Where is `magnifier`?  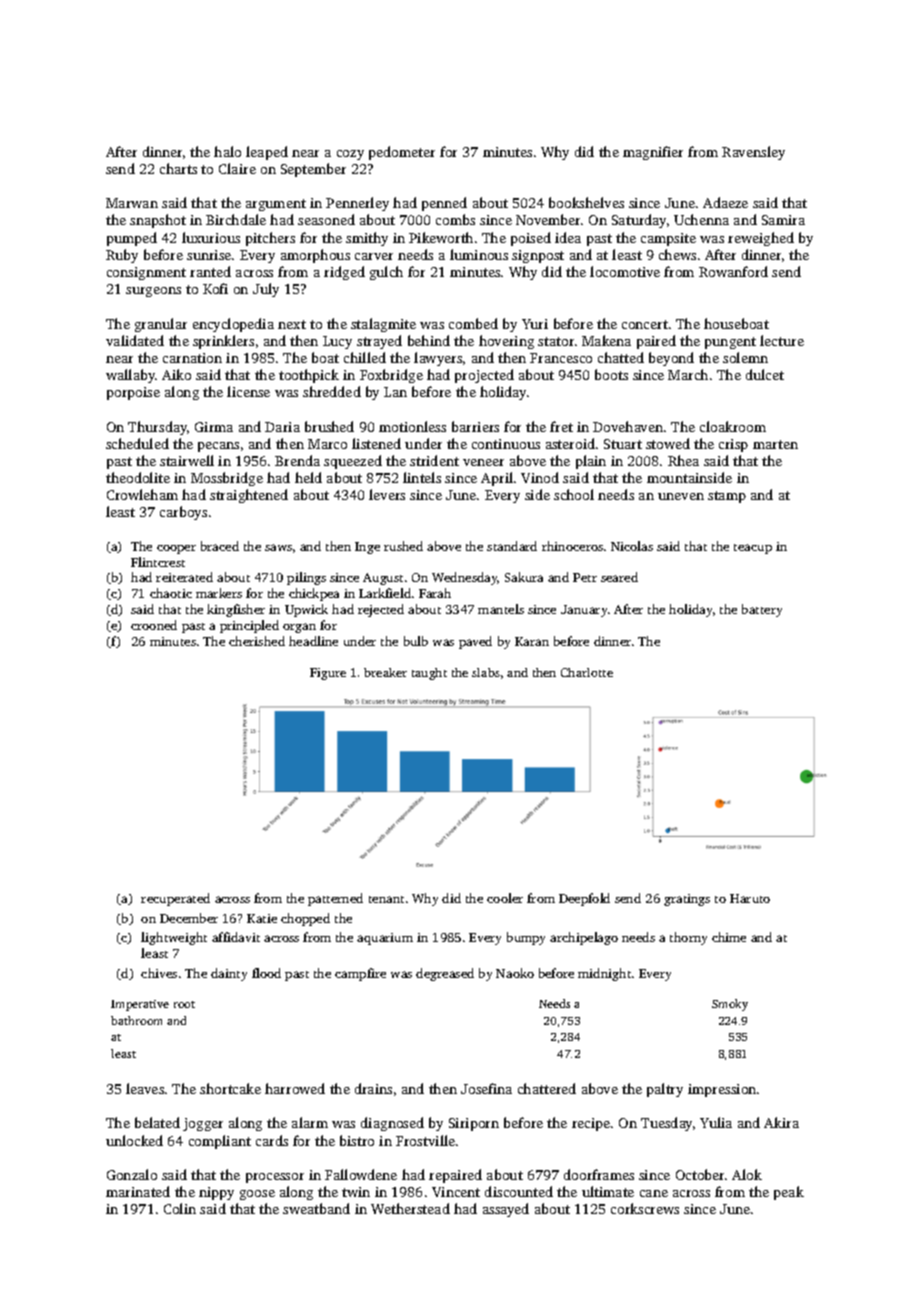
magnifier is located at coordinates (653, 153).
